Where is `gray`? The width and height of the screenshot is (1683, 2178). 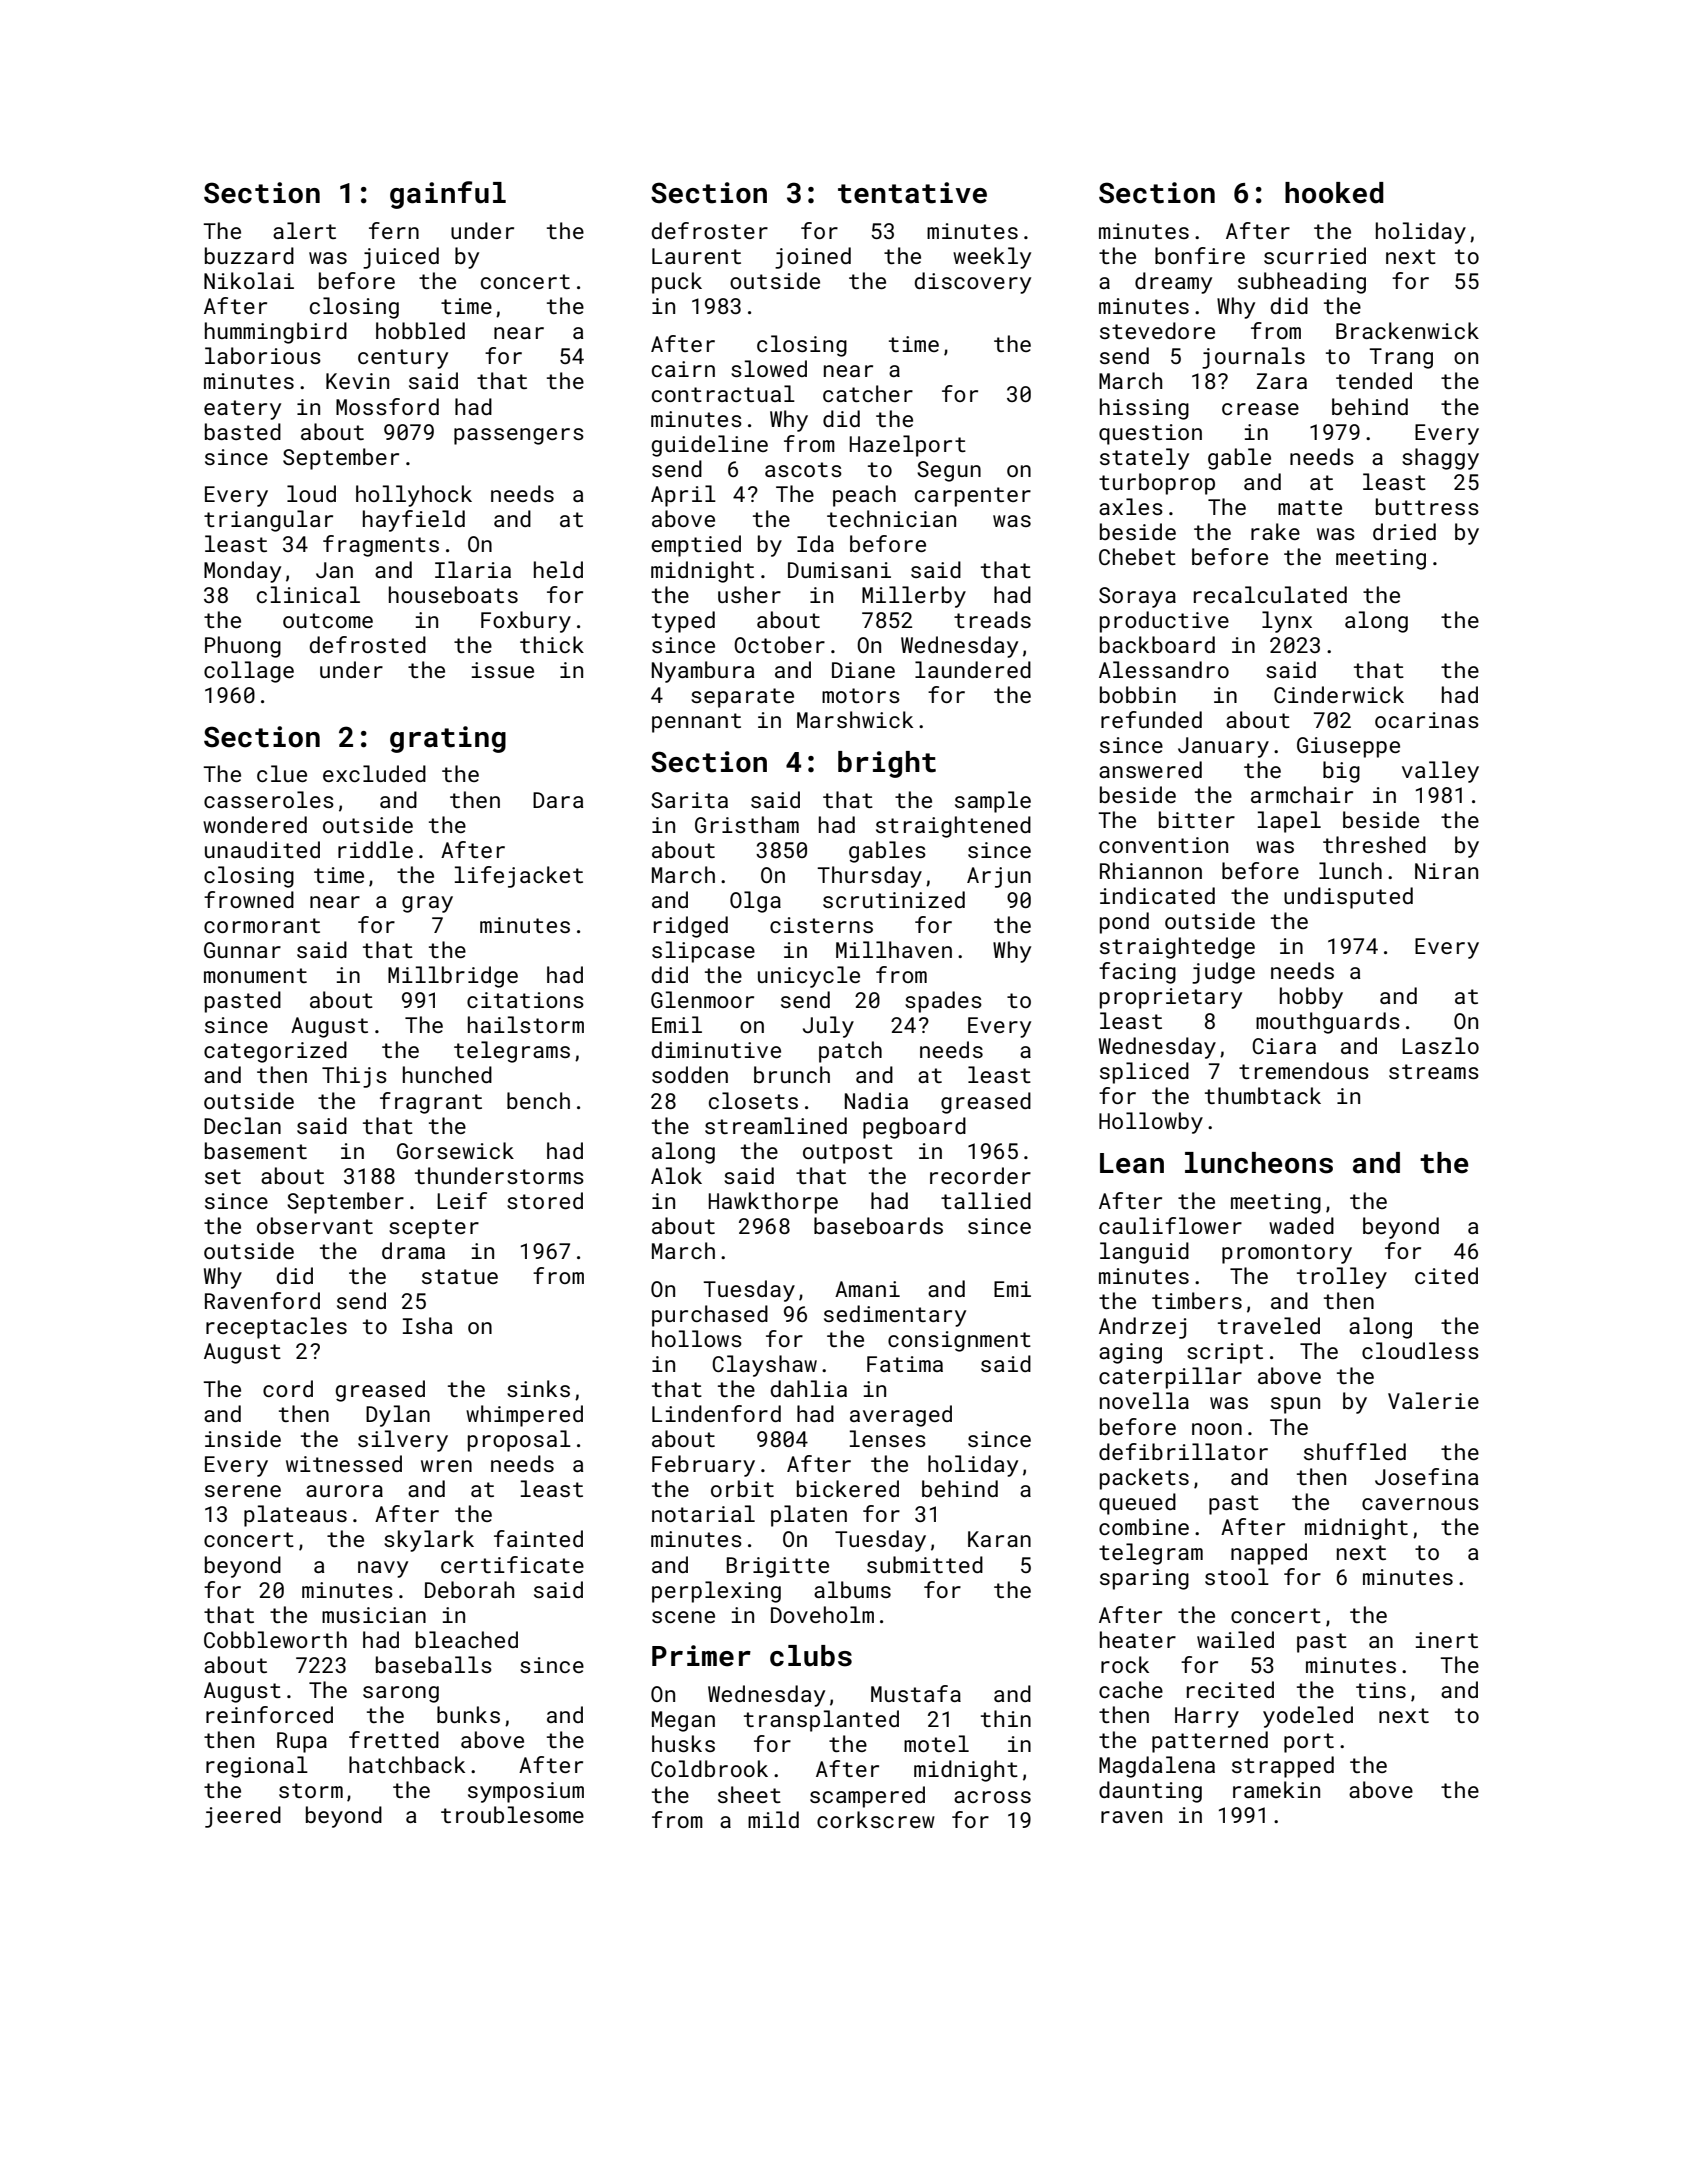
gray is located at coordinates (427, 904).
